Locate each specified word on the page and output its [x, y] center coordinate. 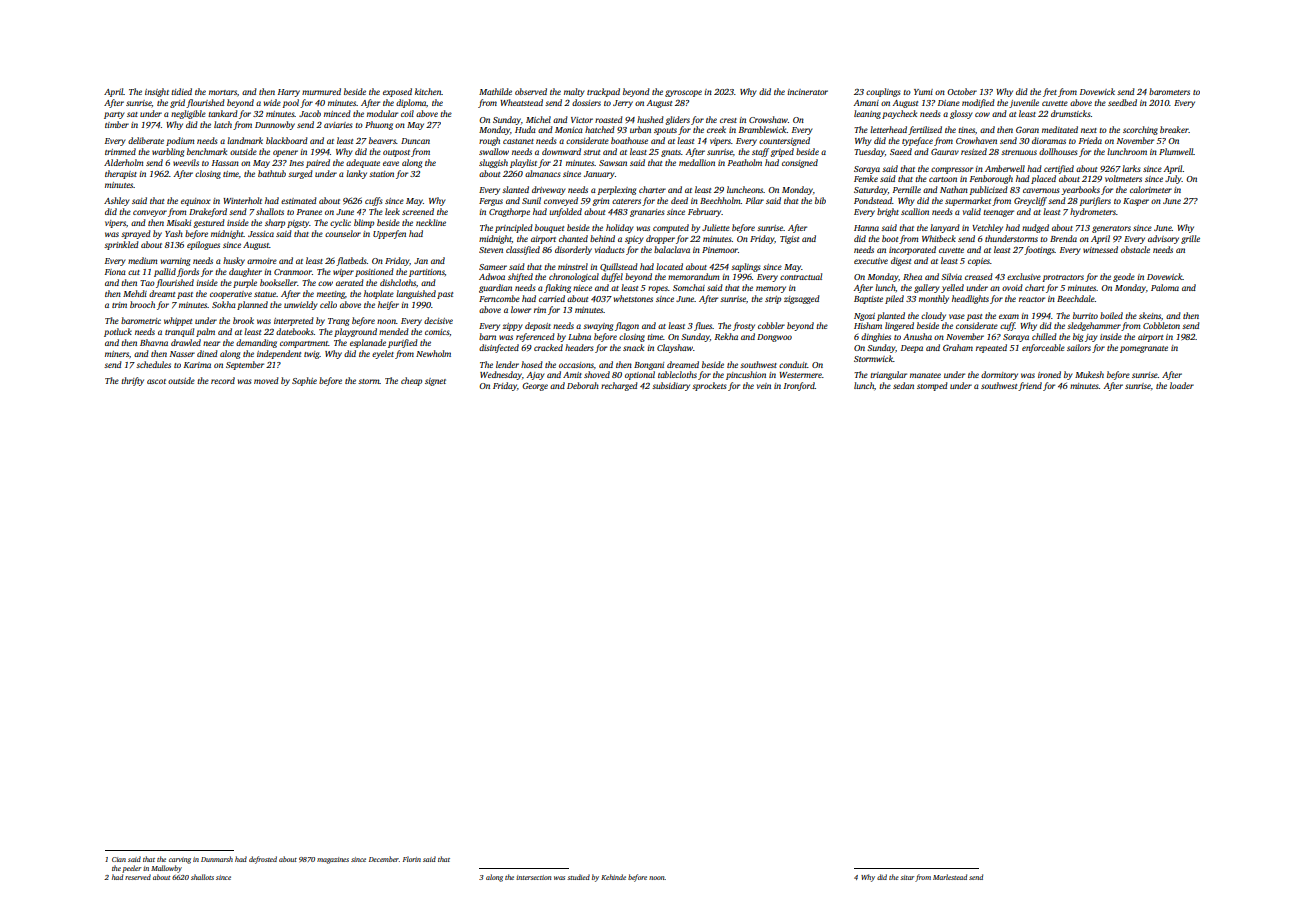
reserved [138, 877]
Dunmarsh [217, 859]
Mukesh [1089, 374]
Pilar [755, 200]
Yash [174, 233]
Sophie [304, 381]
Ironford [799, 386]
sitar [907, 877]
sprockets [709, 386]
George [535, 386]
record [223, 380]
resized [974, 151]
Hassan [225, 163]
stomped [932, 386]
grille [1190, 239]
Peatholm [745, 162]
